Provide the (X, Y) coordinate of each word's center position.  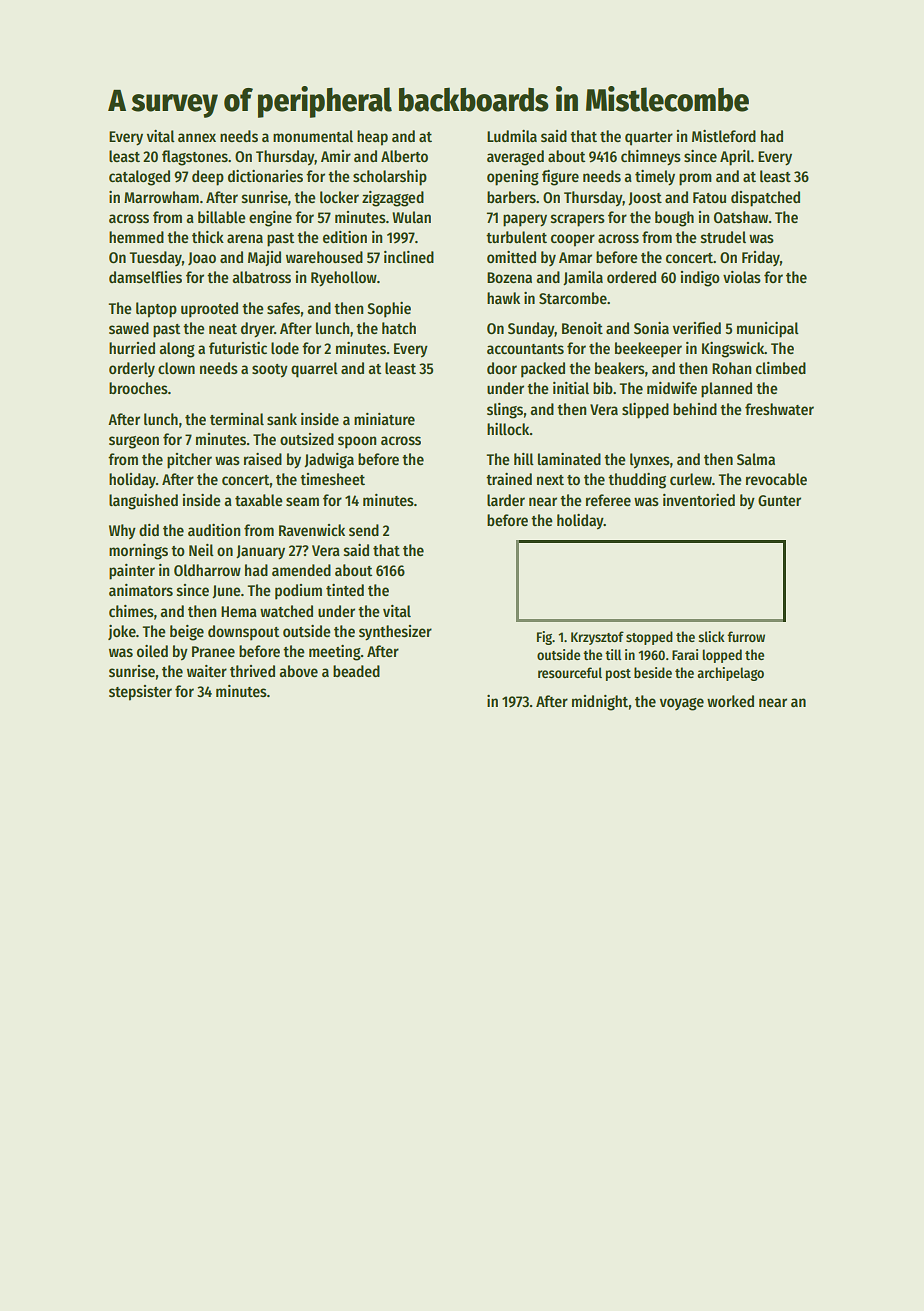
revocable (776, 479)
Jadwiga (329, 461)
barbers (511, 197)
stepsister (140, 693)
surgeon (134, 442)
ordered (631, 277)
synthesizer (395, 633)
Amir (336, 156)
